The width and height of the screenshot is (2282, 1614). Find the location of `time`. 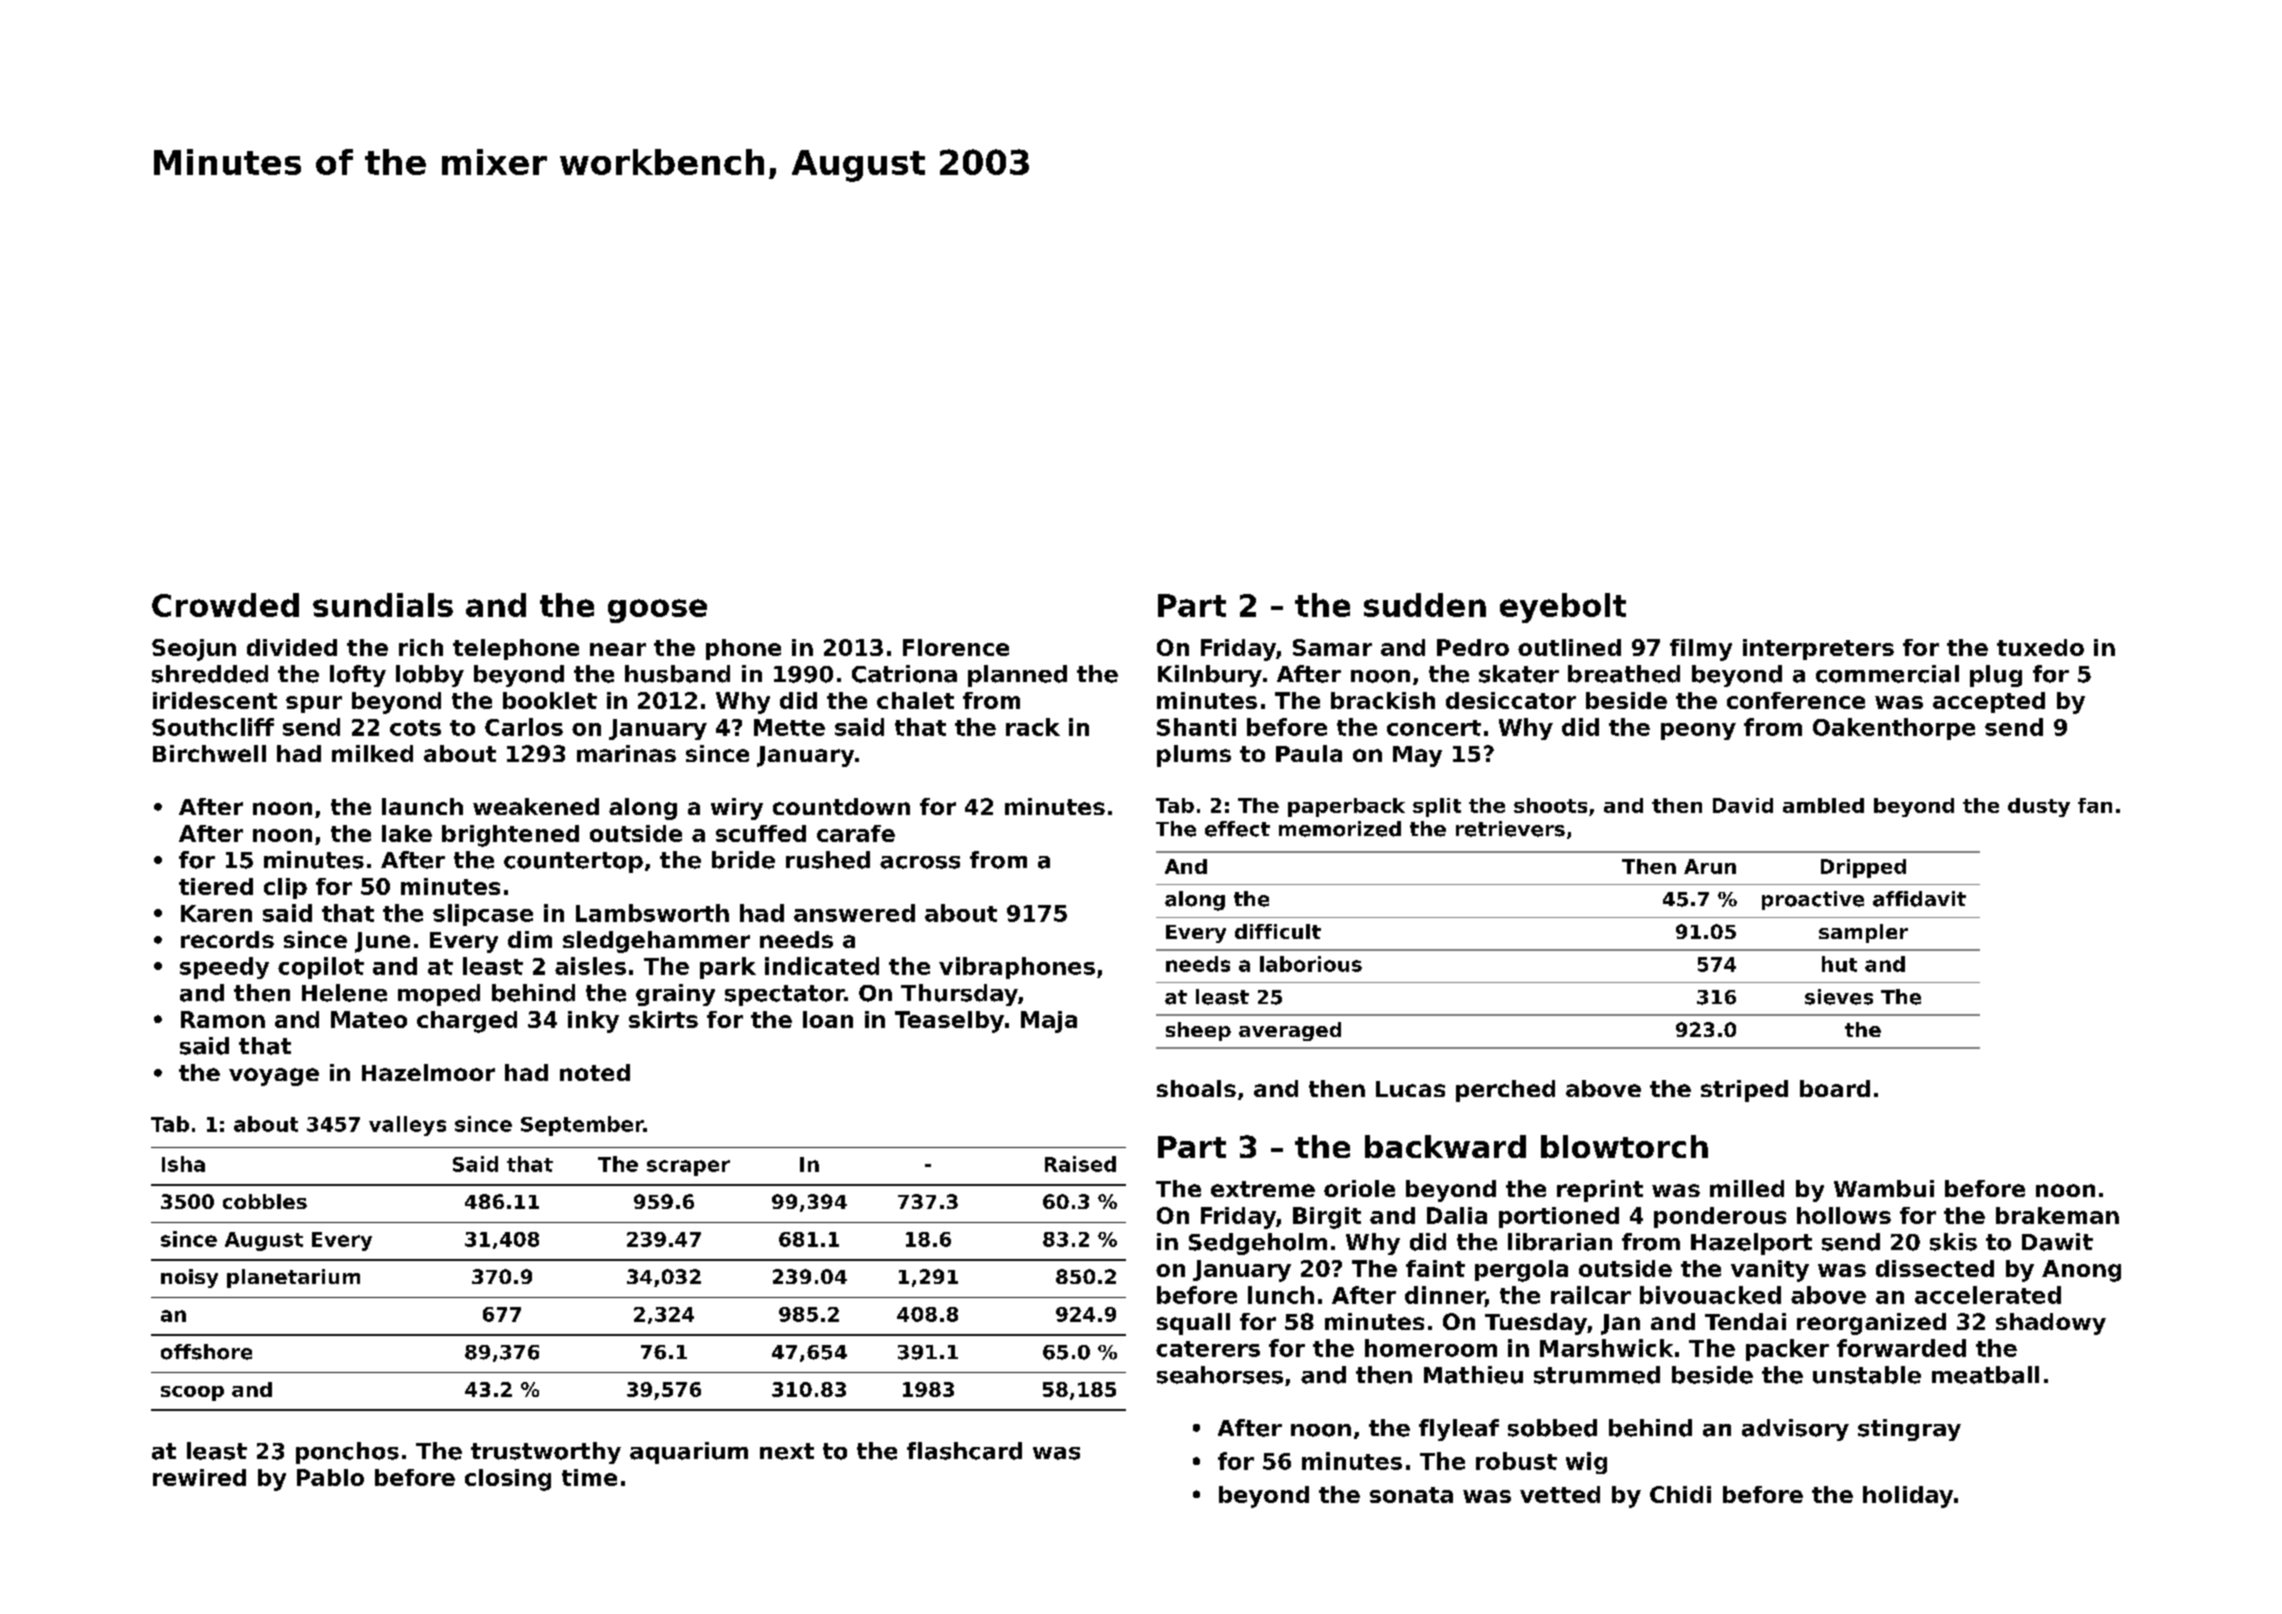

time is located at coordinates (589, 1477).
